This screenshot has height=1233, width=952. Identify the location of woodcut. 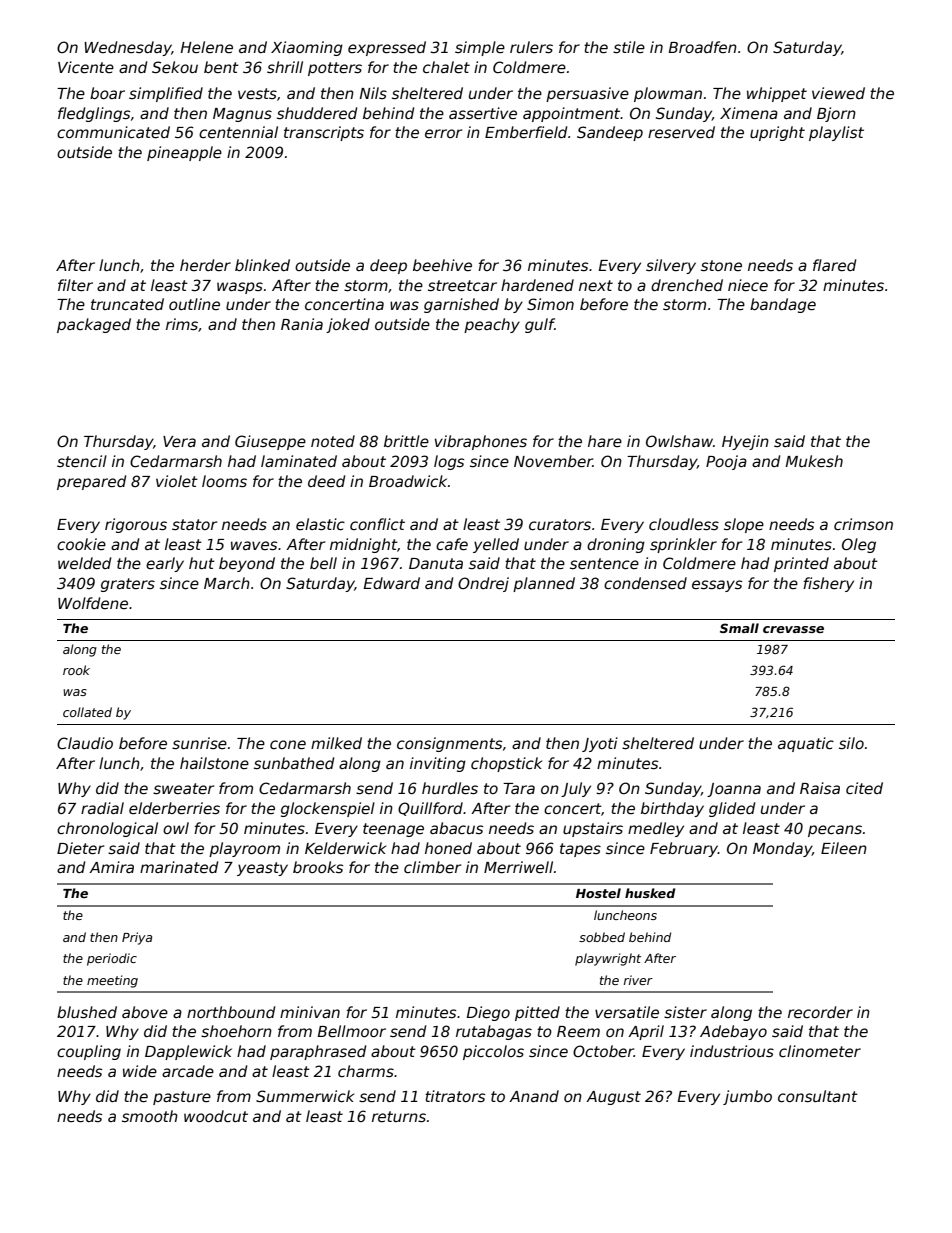
(216, 1116).
